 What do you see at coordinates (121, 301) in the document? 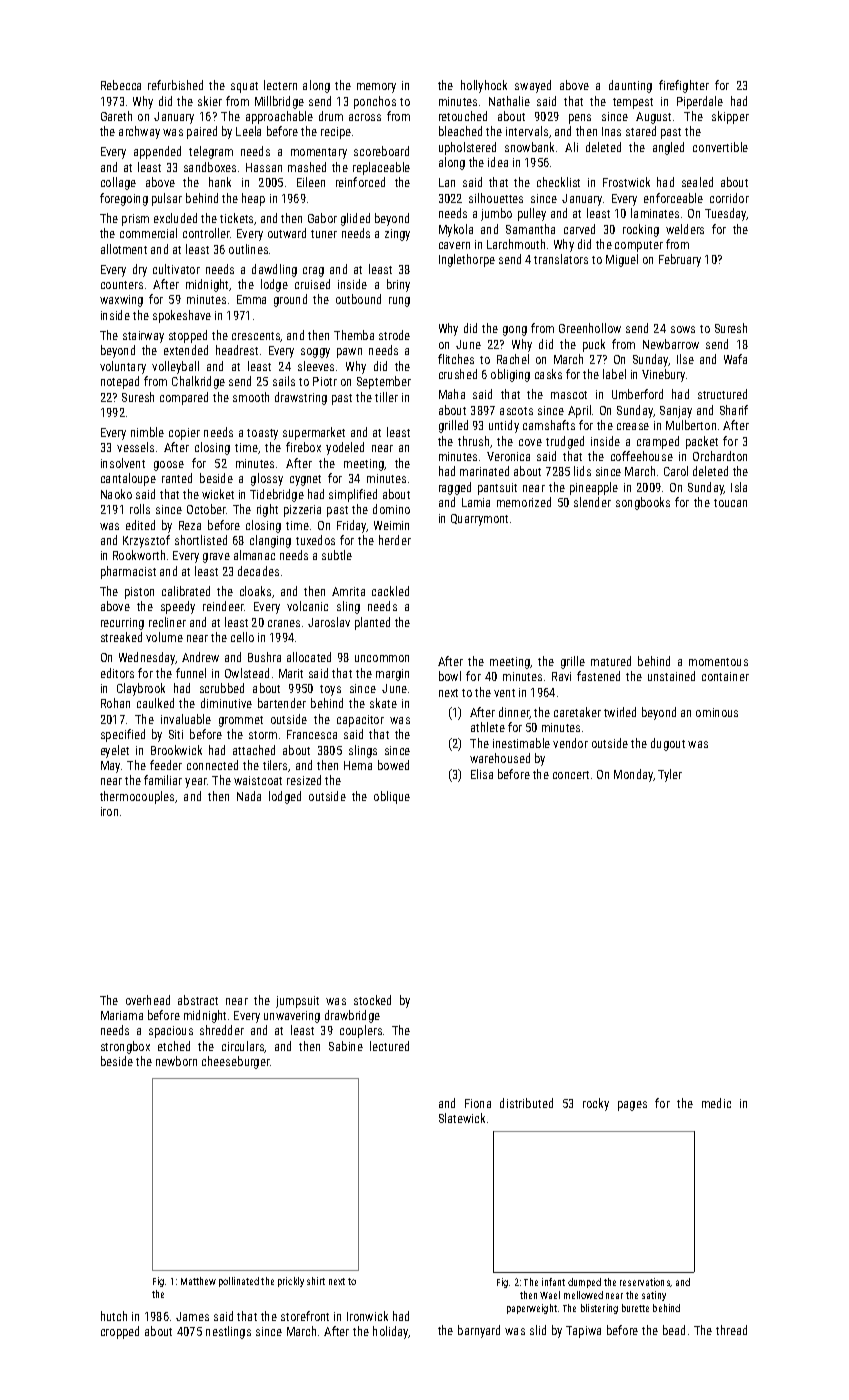
I see `waxwing` at bounding box center [121, 301].
